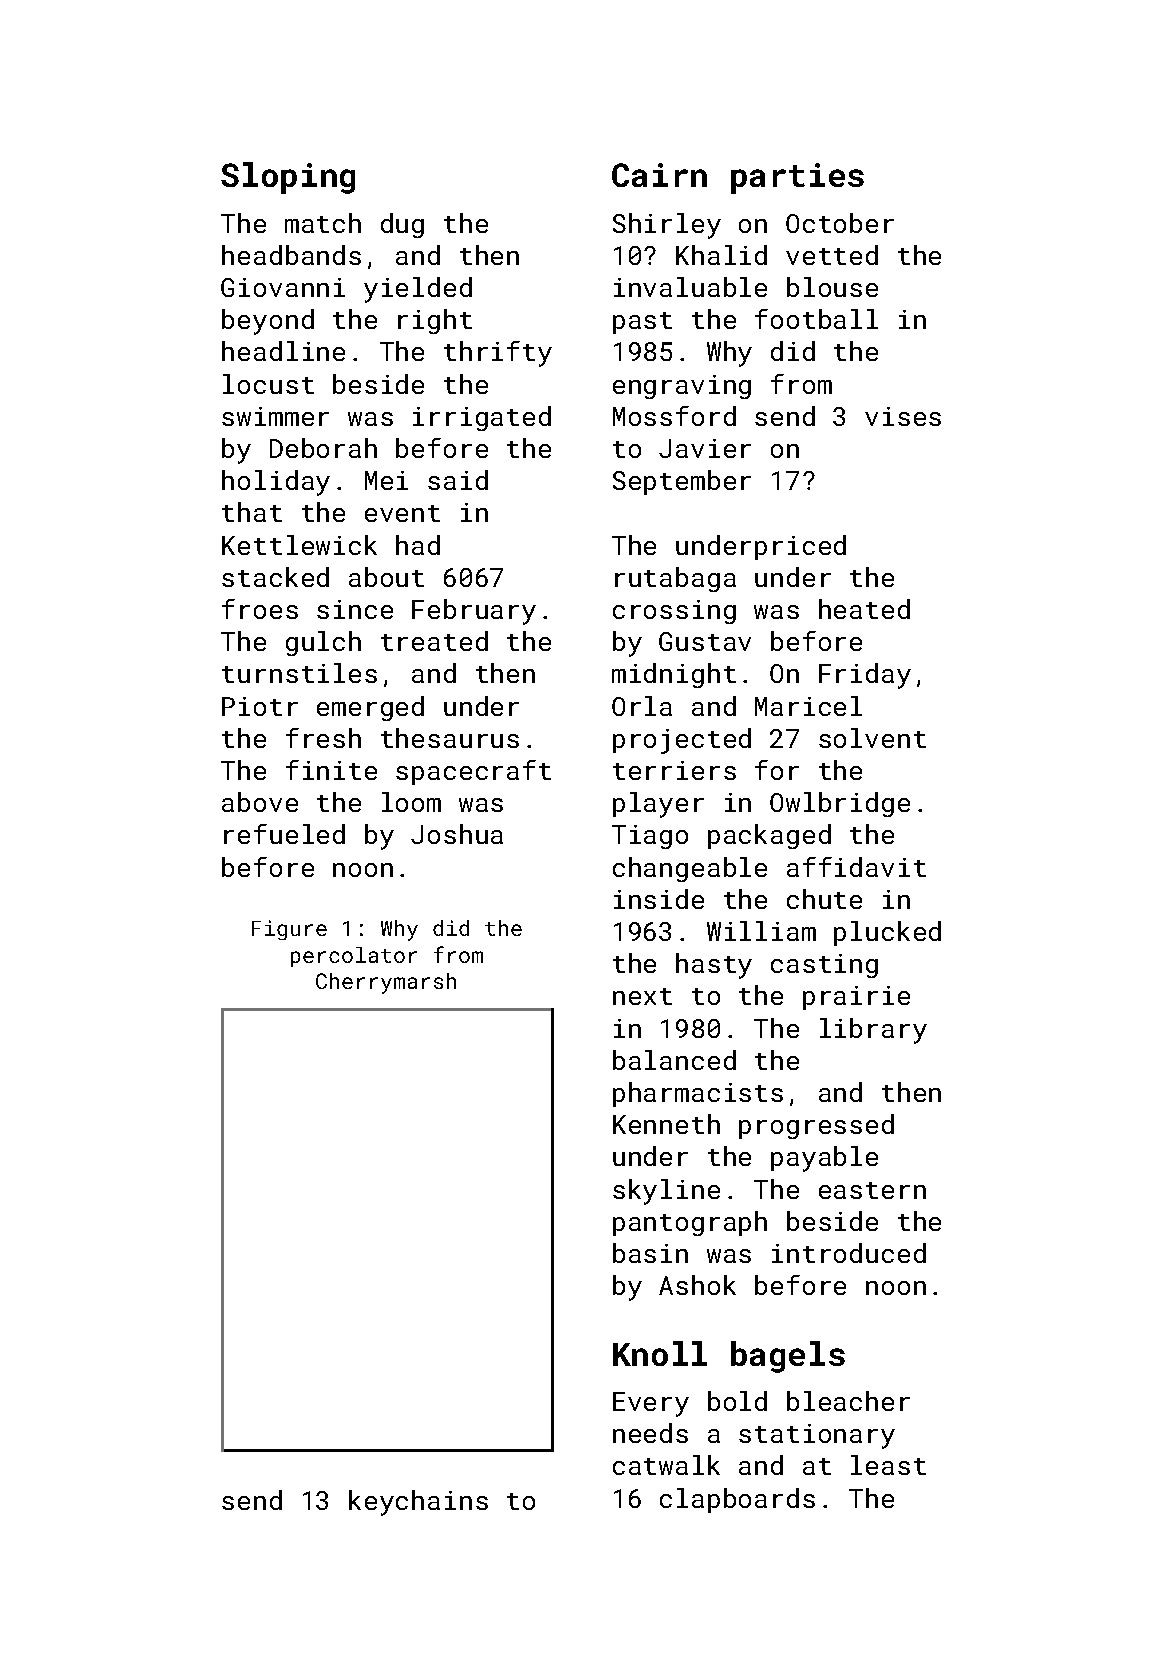  What do you see at coordinates (666, 1465) in the page?
I see `catwalk` at bounding box center [666, 1465].
